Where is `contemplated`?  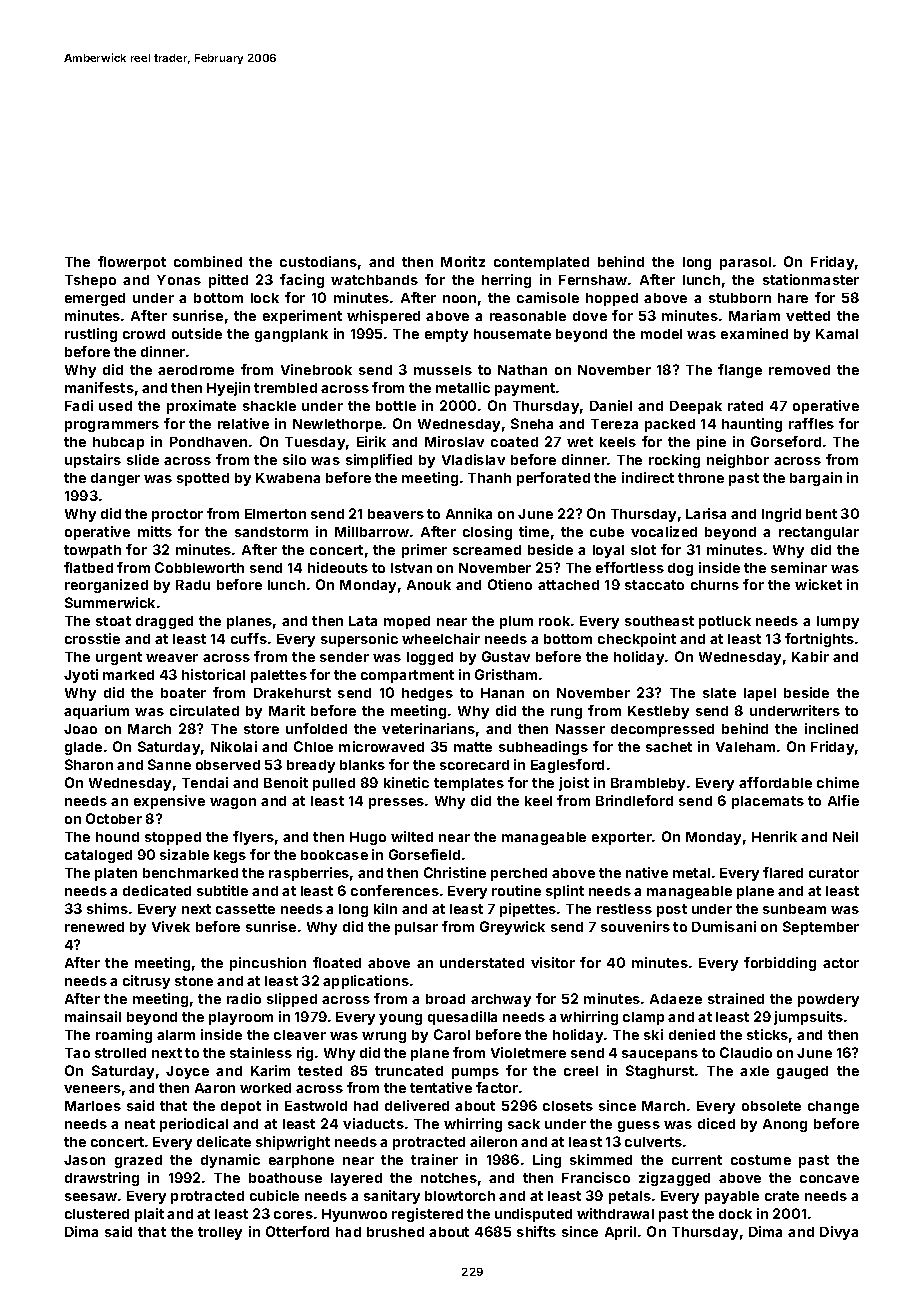
contemplated is located at coordinates (541, 263).
